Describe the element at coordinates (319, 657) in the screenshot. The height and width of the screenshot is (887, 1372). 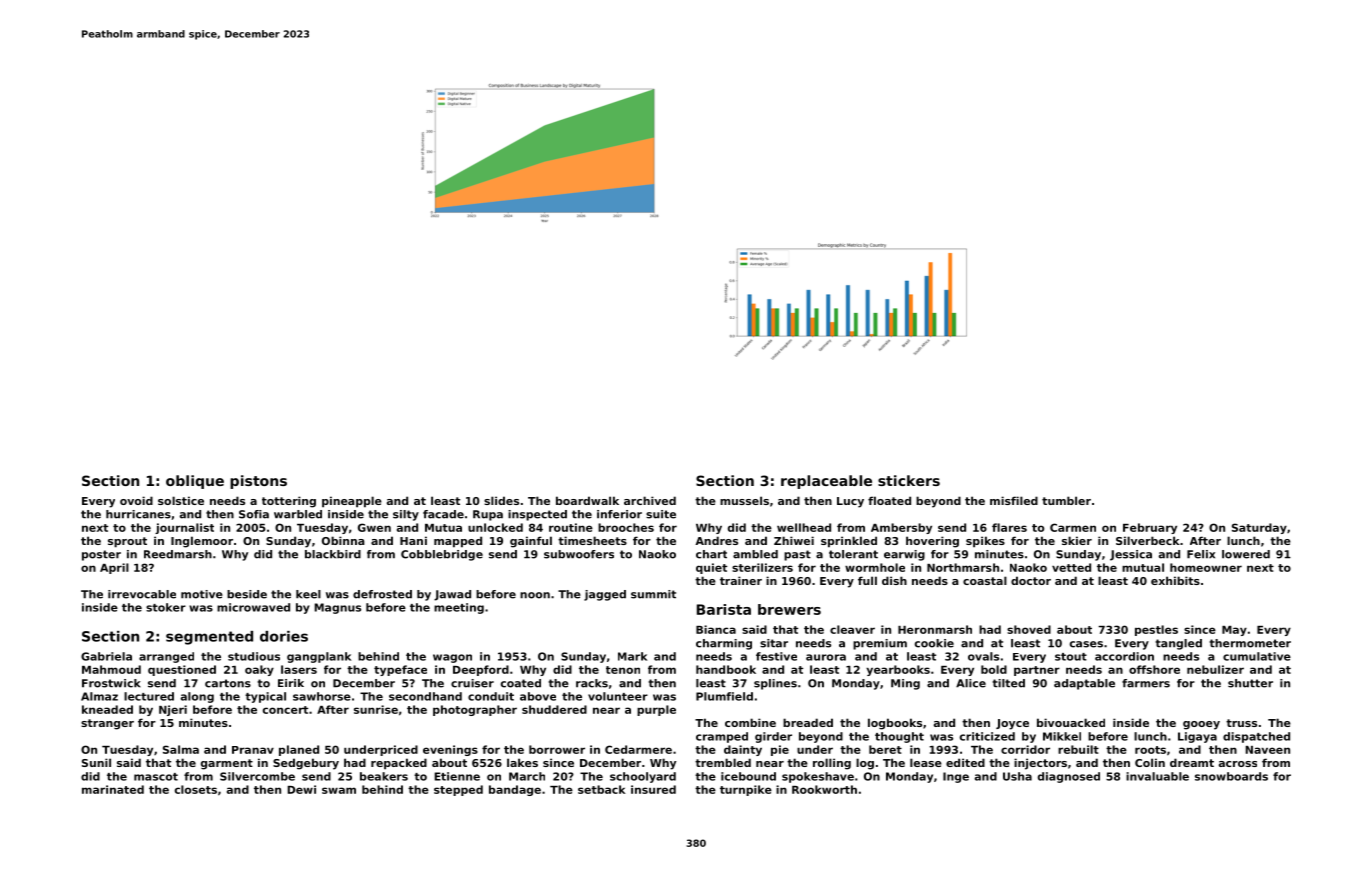
I see `gangplank` at that location.
